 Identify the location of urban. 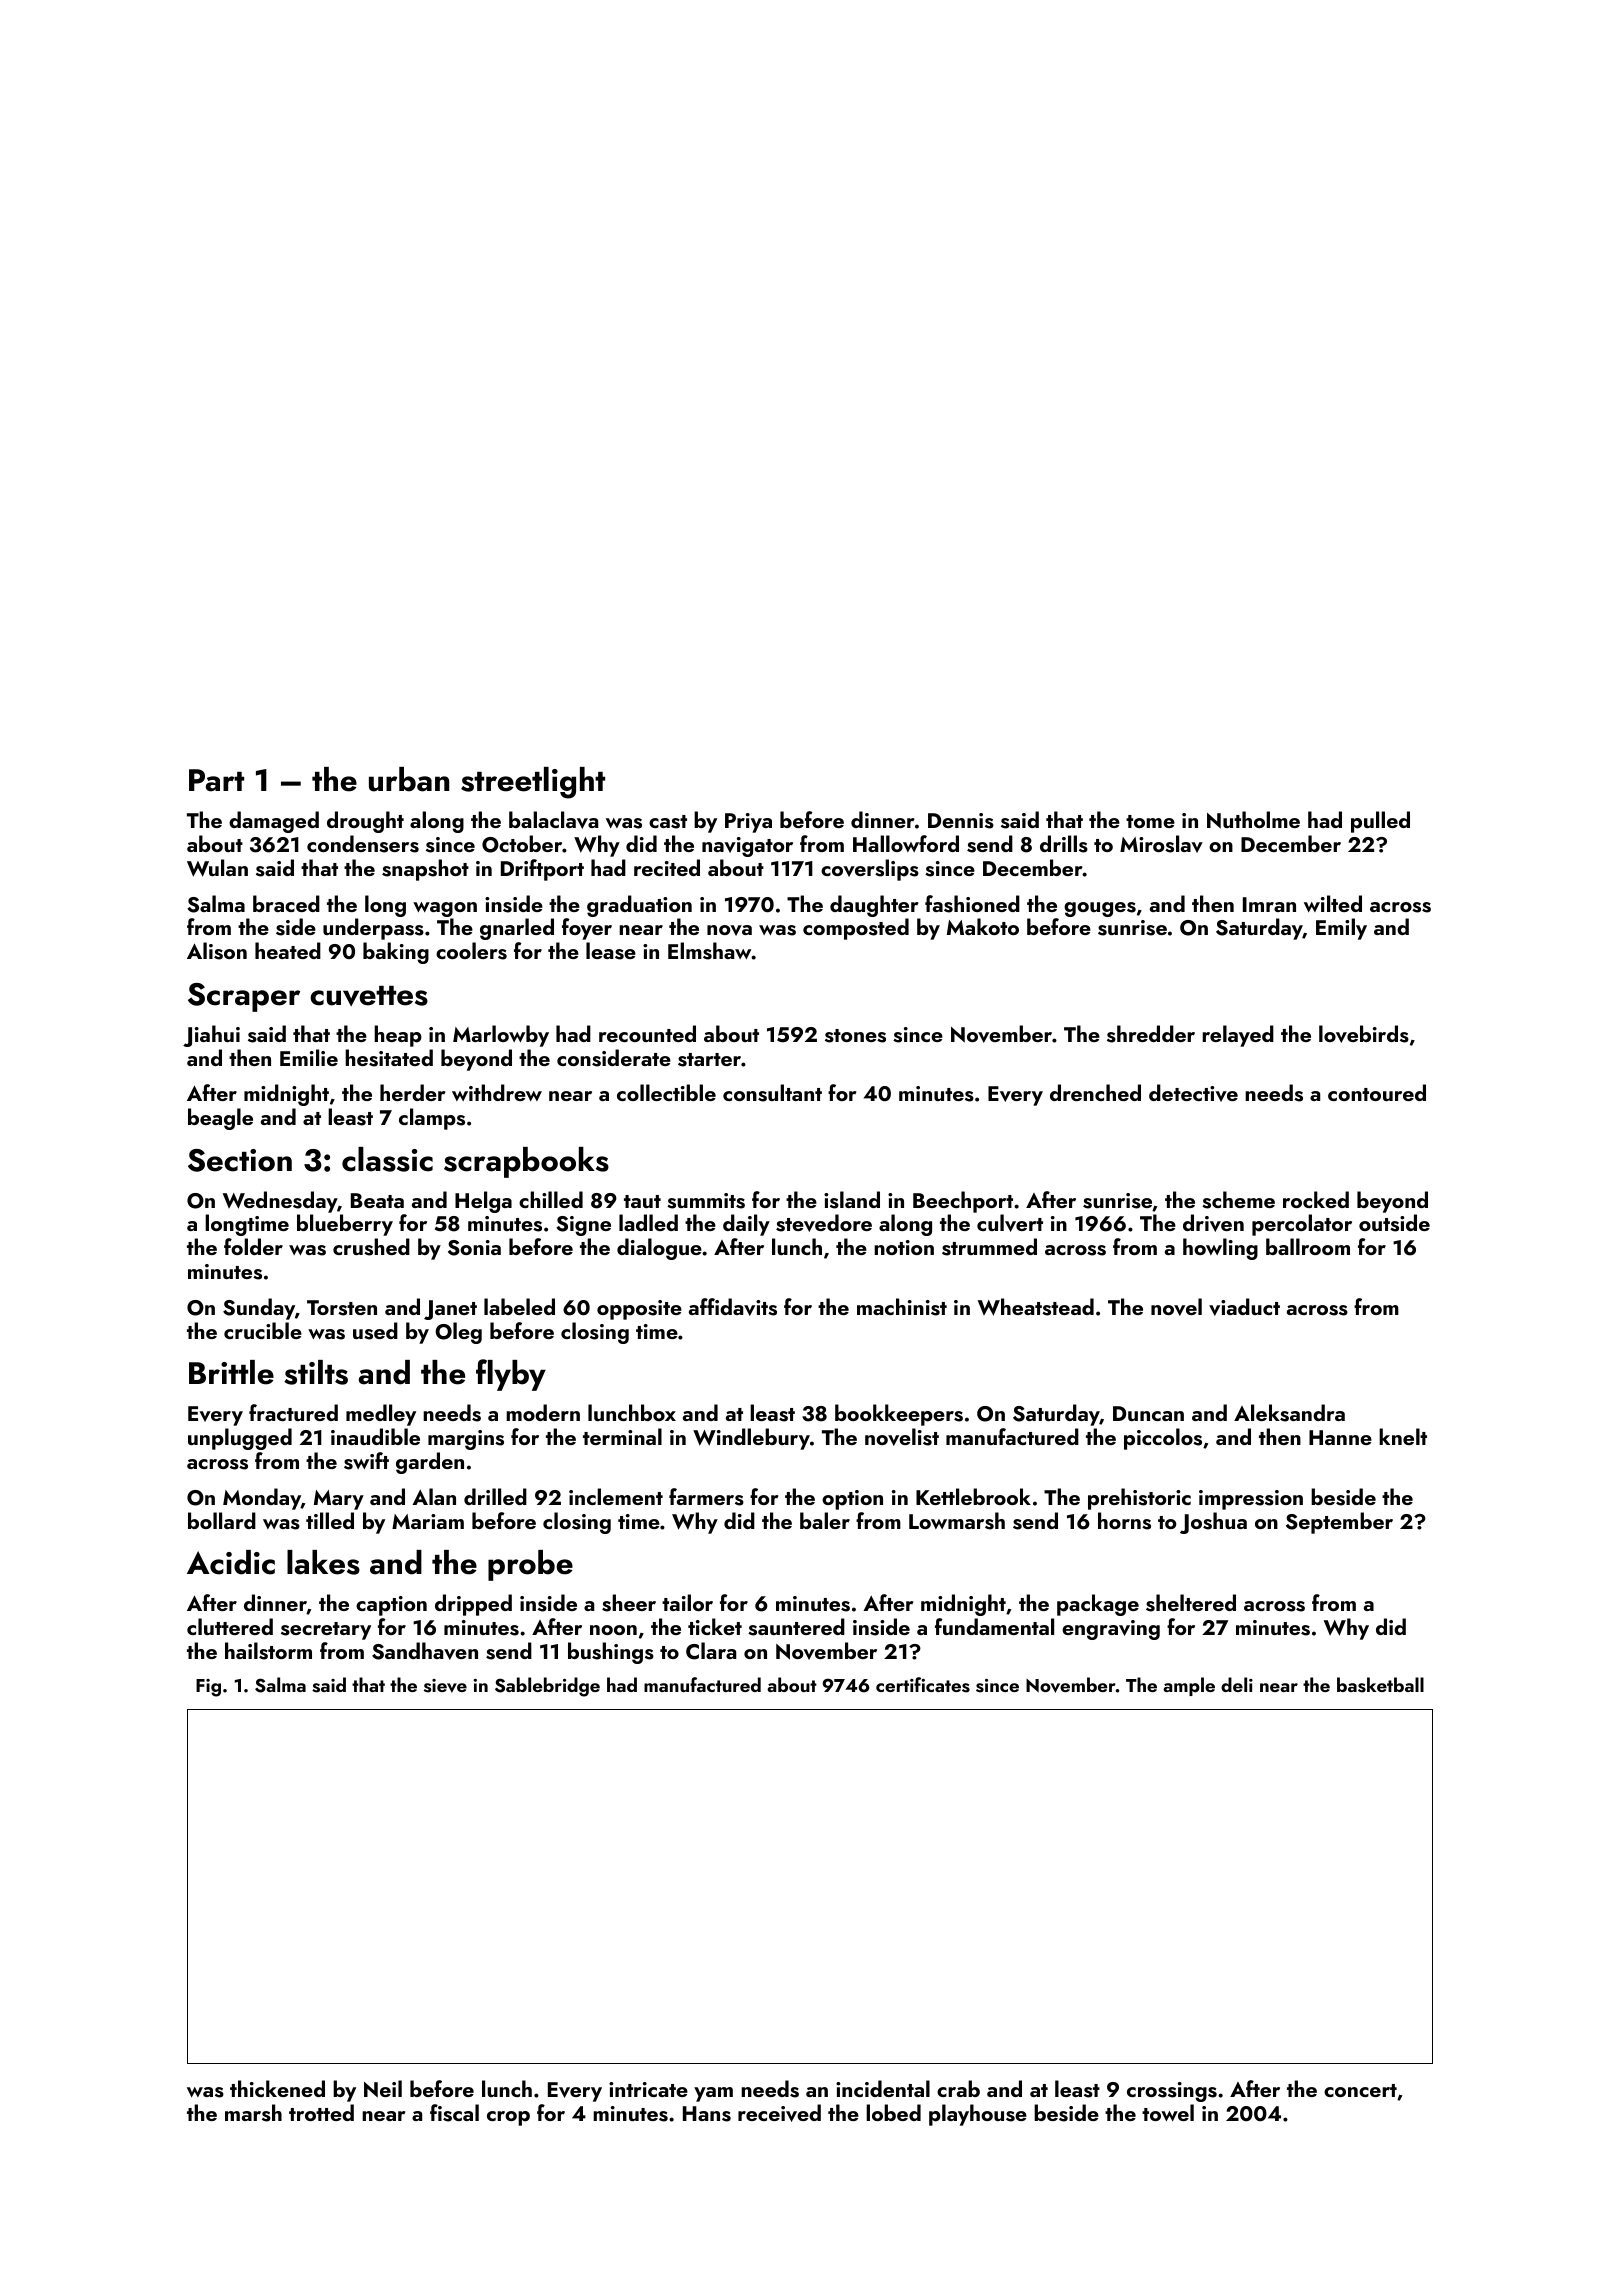
(409, 779).
